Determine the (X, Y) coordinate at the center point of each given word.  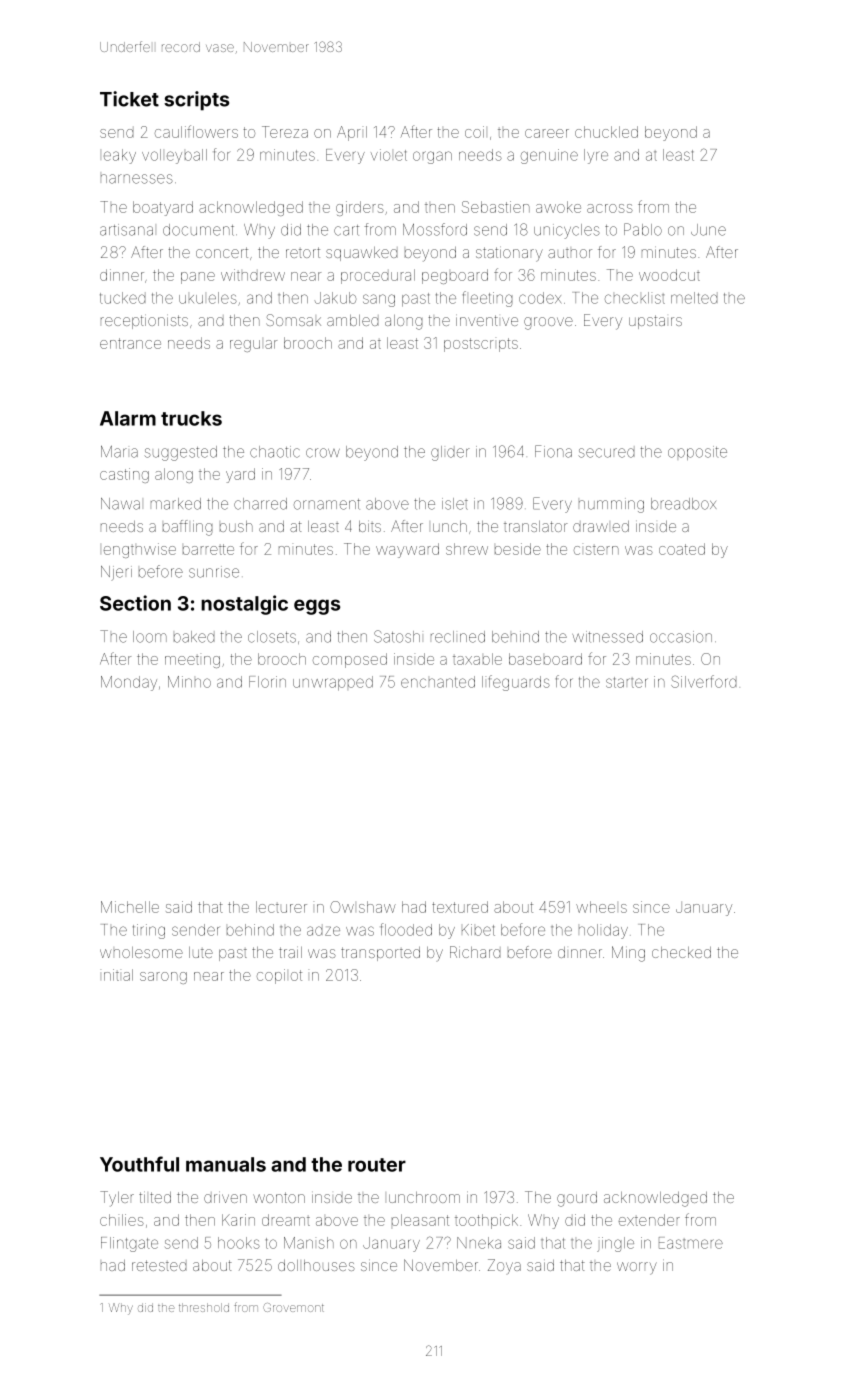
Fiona (553, 451)
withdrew (253, 275)
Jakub (335, 298)
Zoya (504, 1266)
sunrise (214, 572)
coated (682, 549)
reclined (458, 637)
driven (225, 1198)
